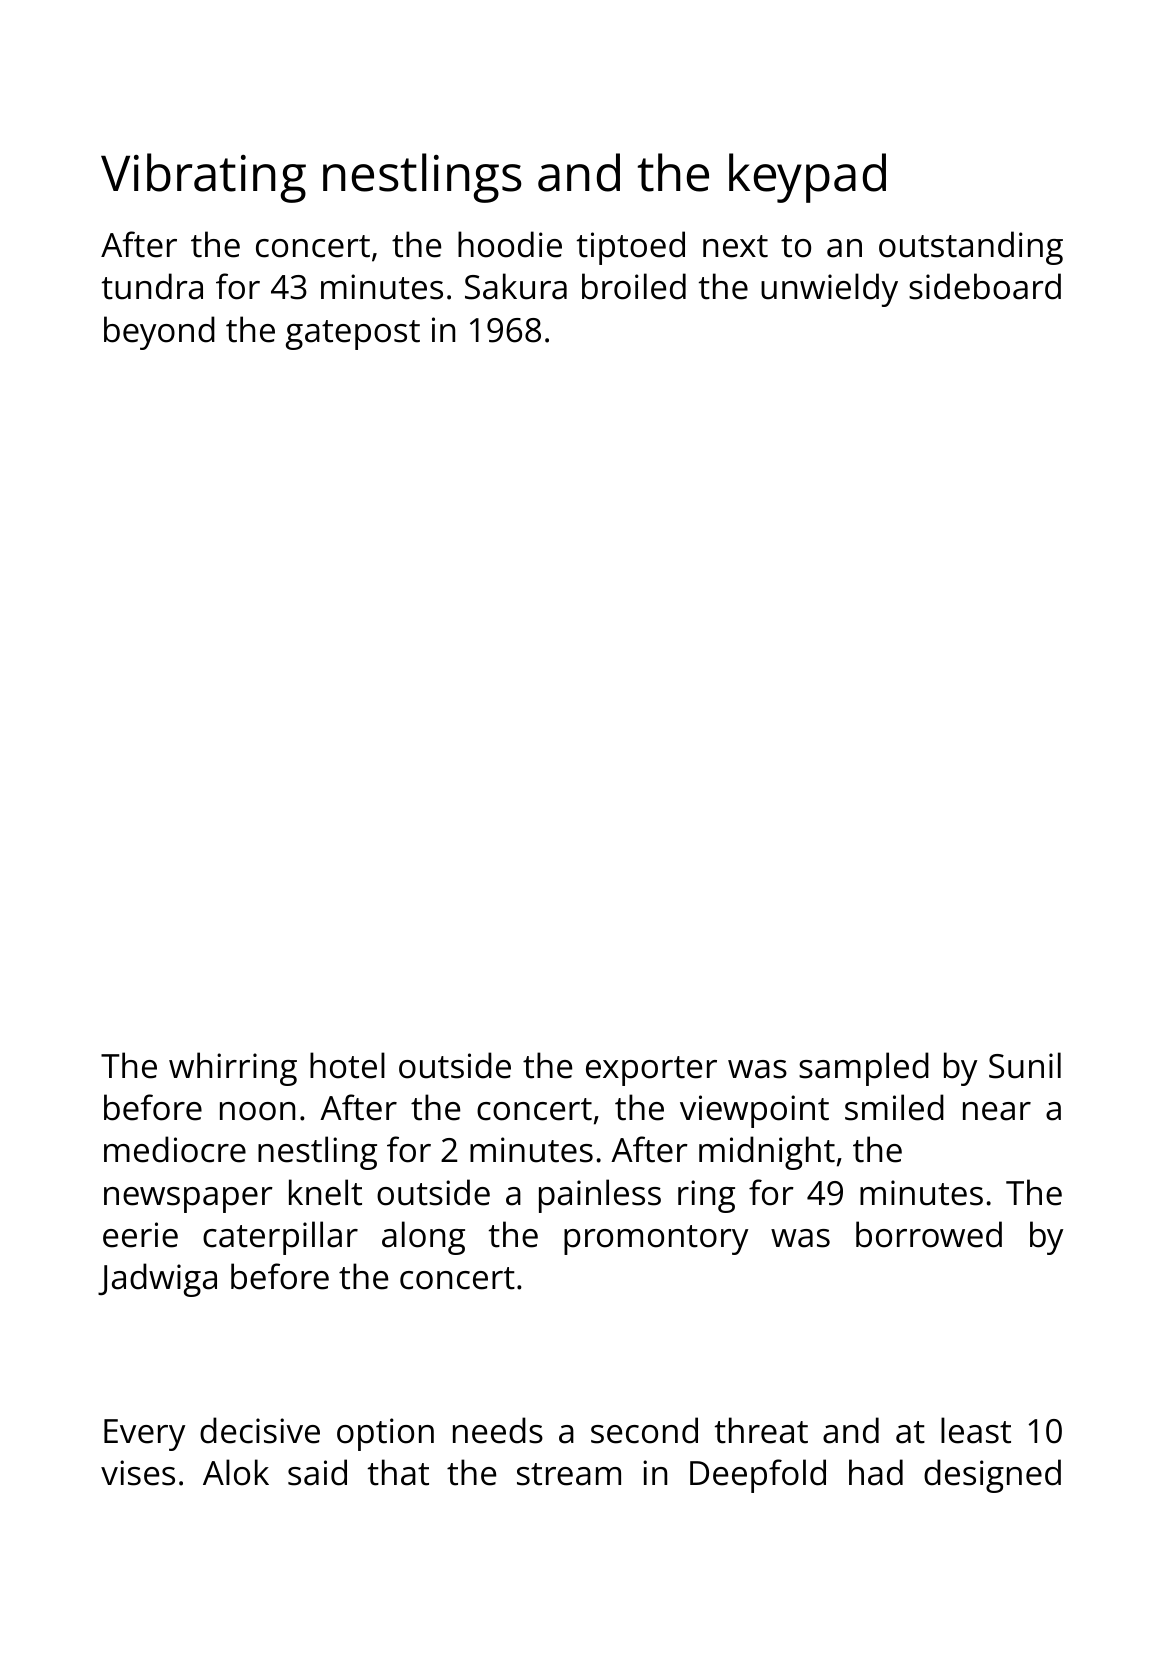 This screenshot has width=1165, height=1654. I want to click on noon, so click(257, 1111).
